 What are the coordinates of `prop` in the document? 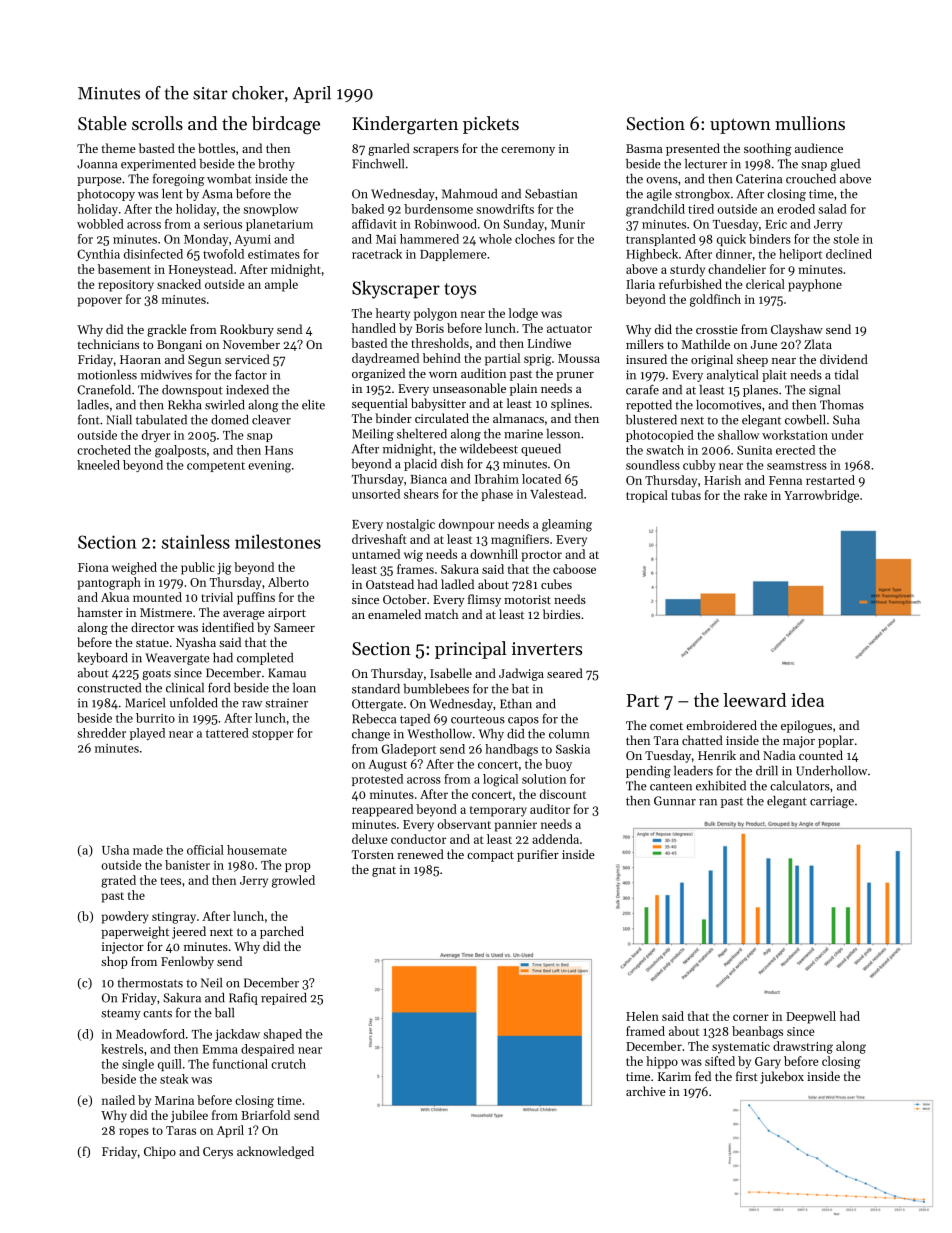 It's located at (298, 867).
